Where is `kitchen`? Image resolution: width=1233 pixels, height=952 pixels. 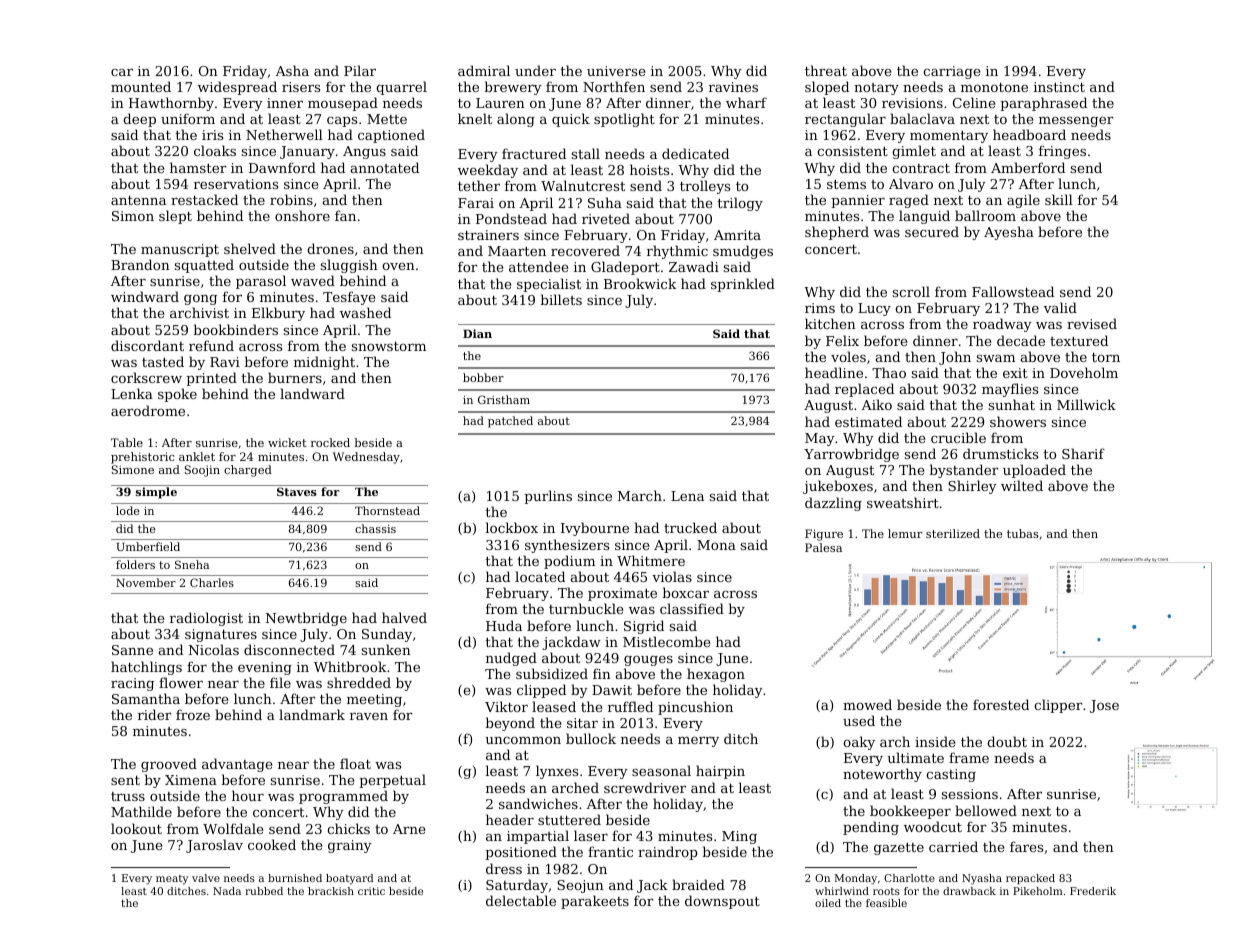
kitchen is located at coordinates (830, 323).
